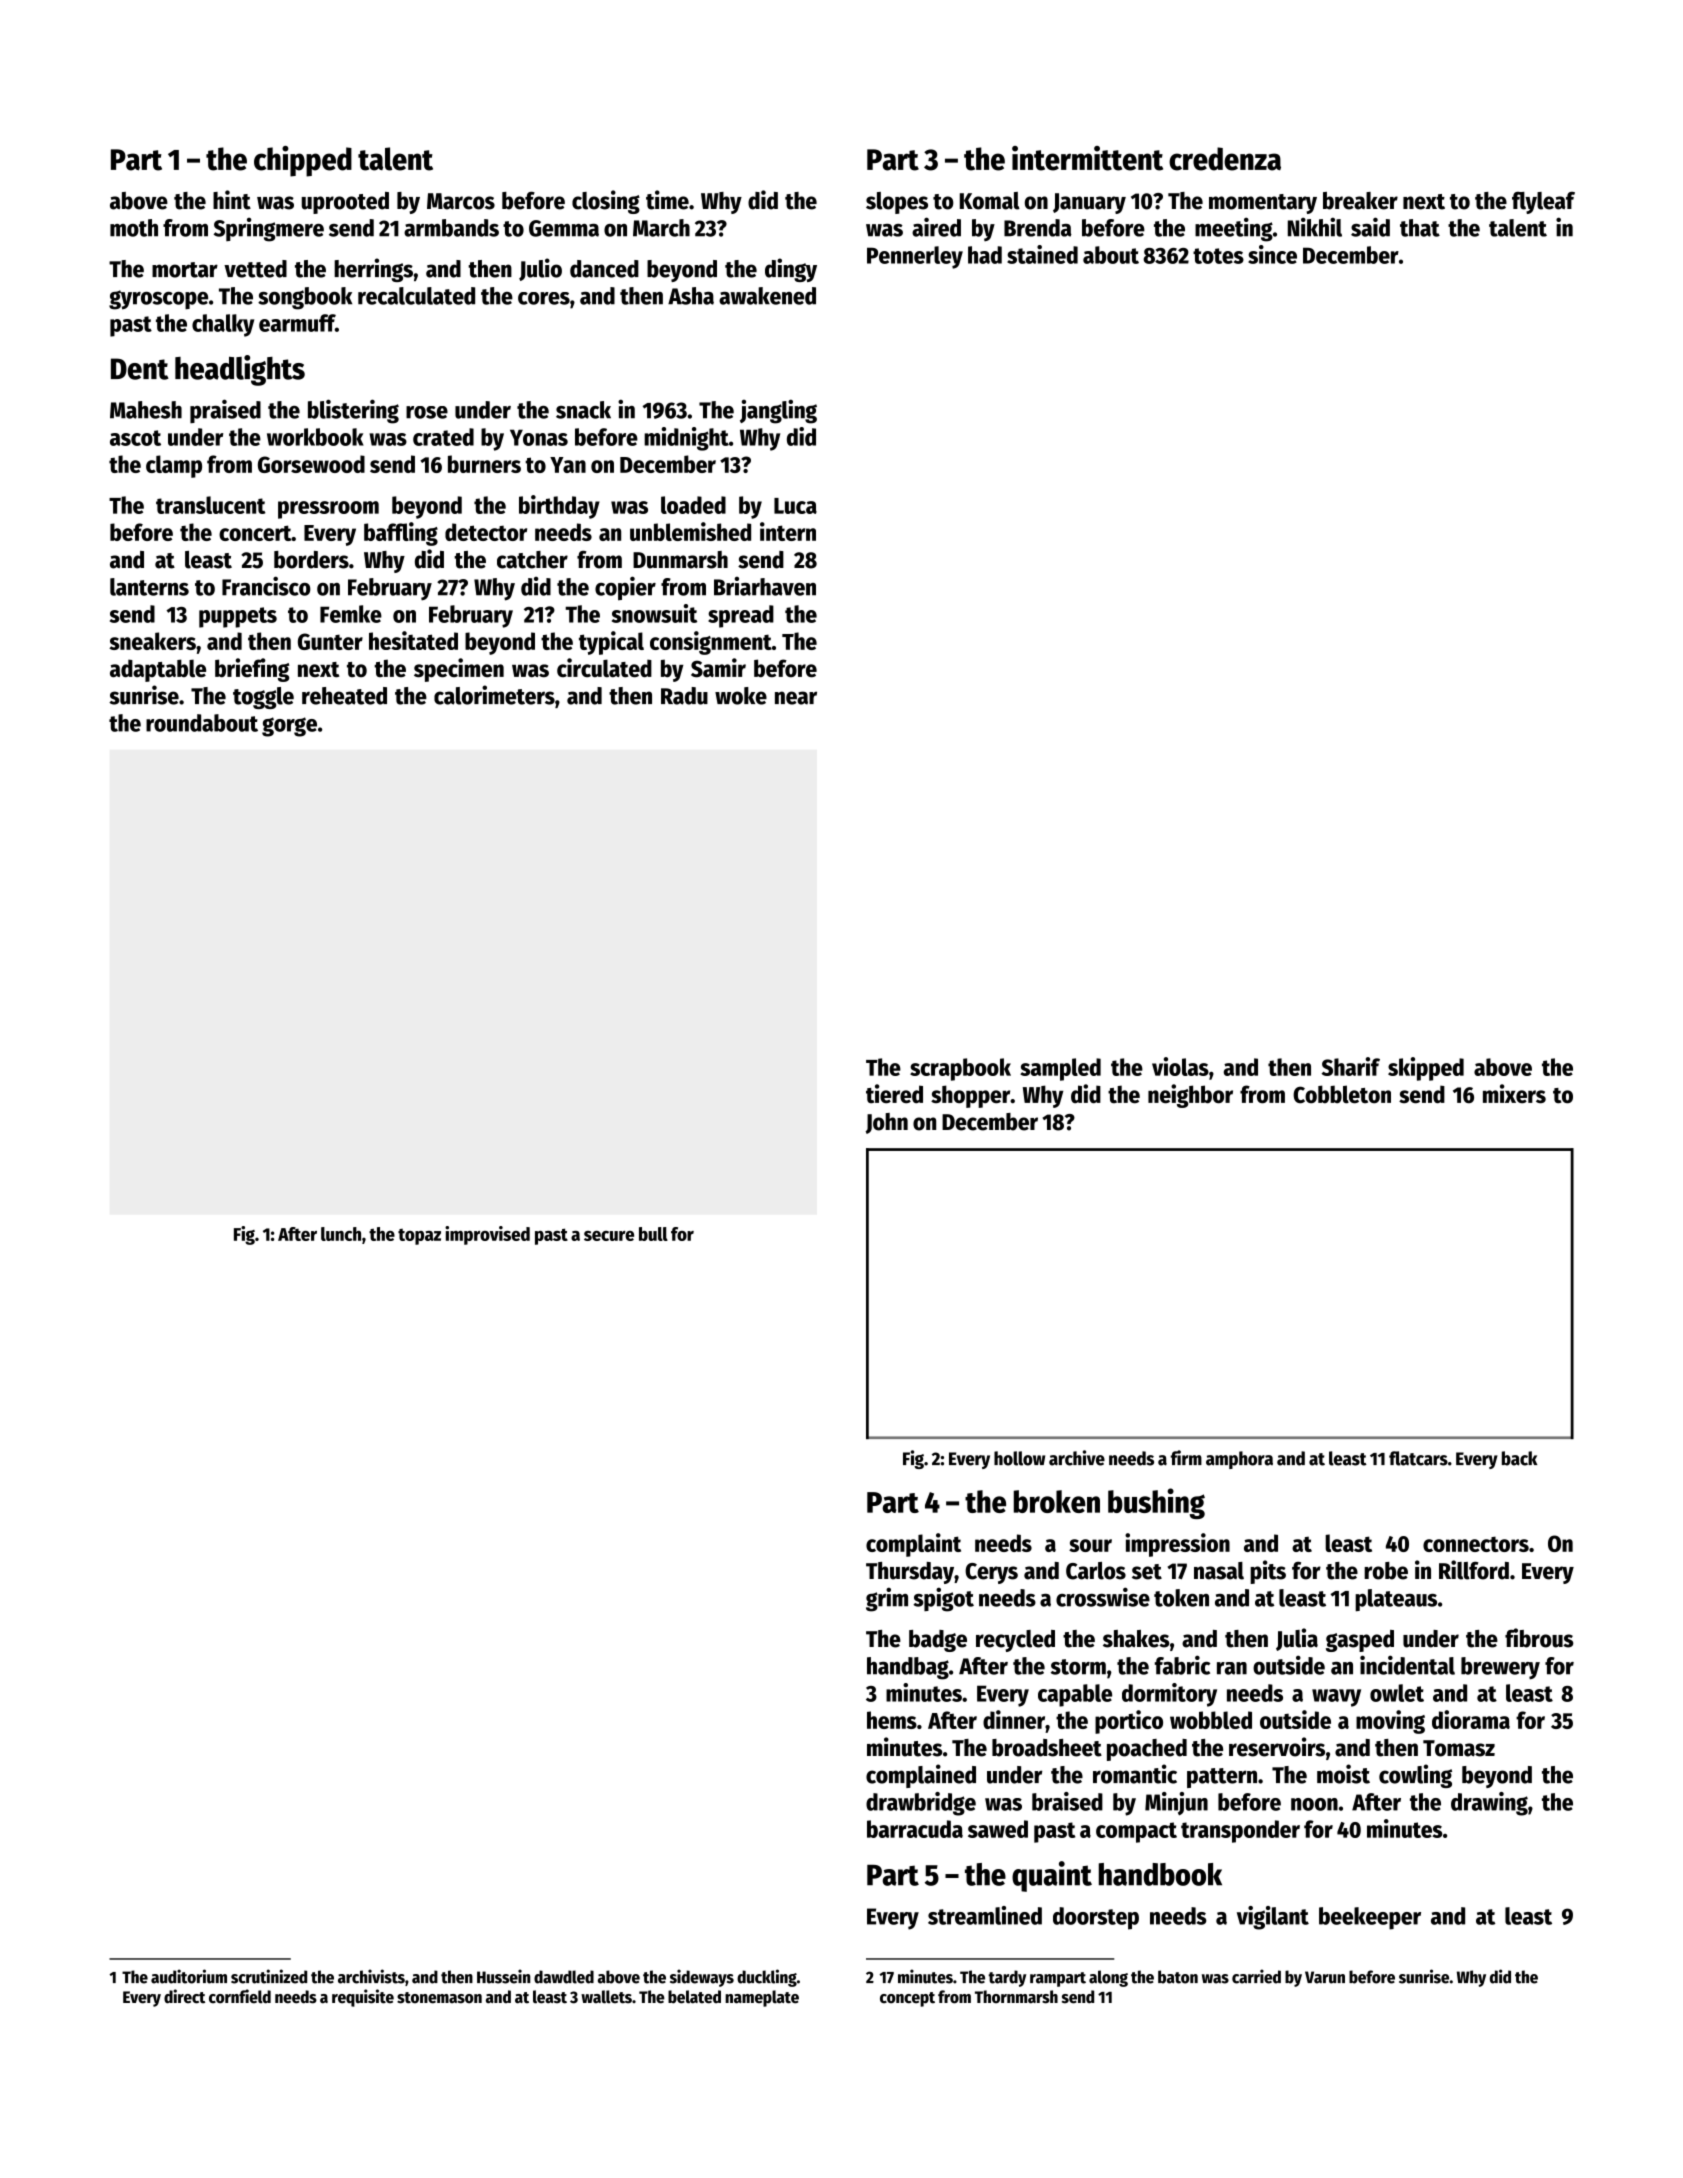 The width and height of the image is (1683, 2178). Describe the element at coordinates (189, 1976) in the image. I see `auditorium` at that location.
